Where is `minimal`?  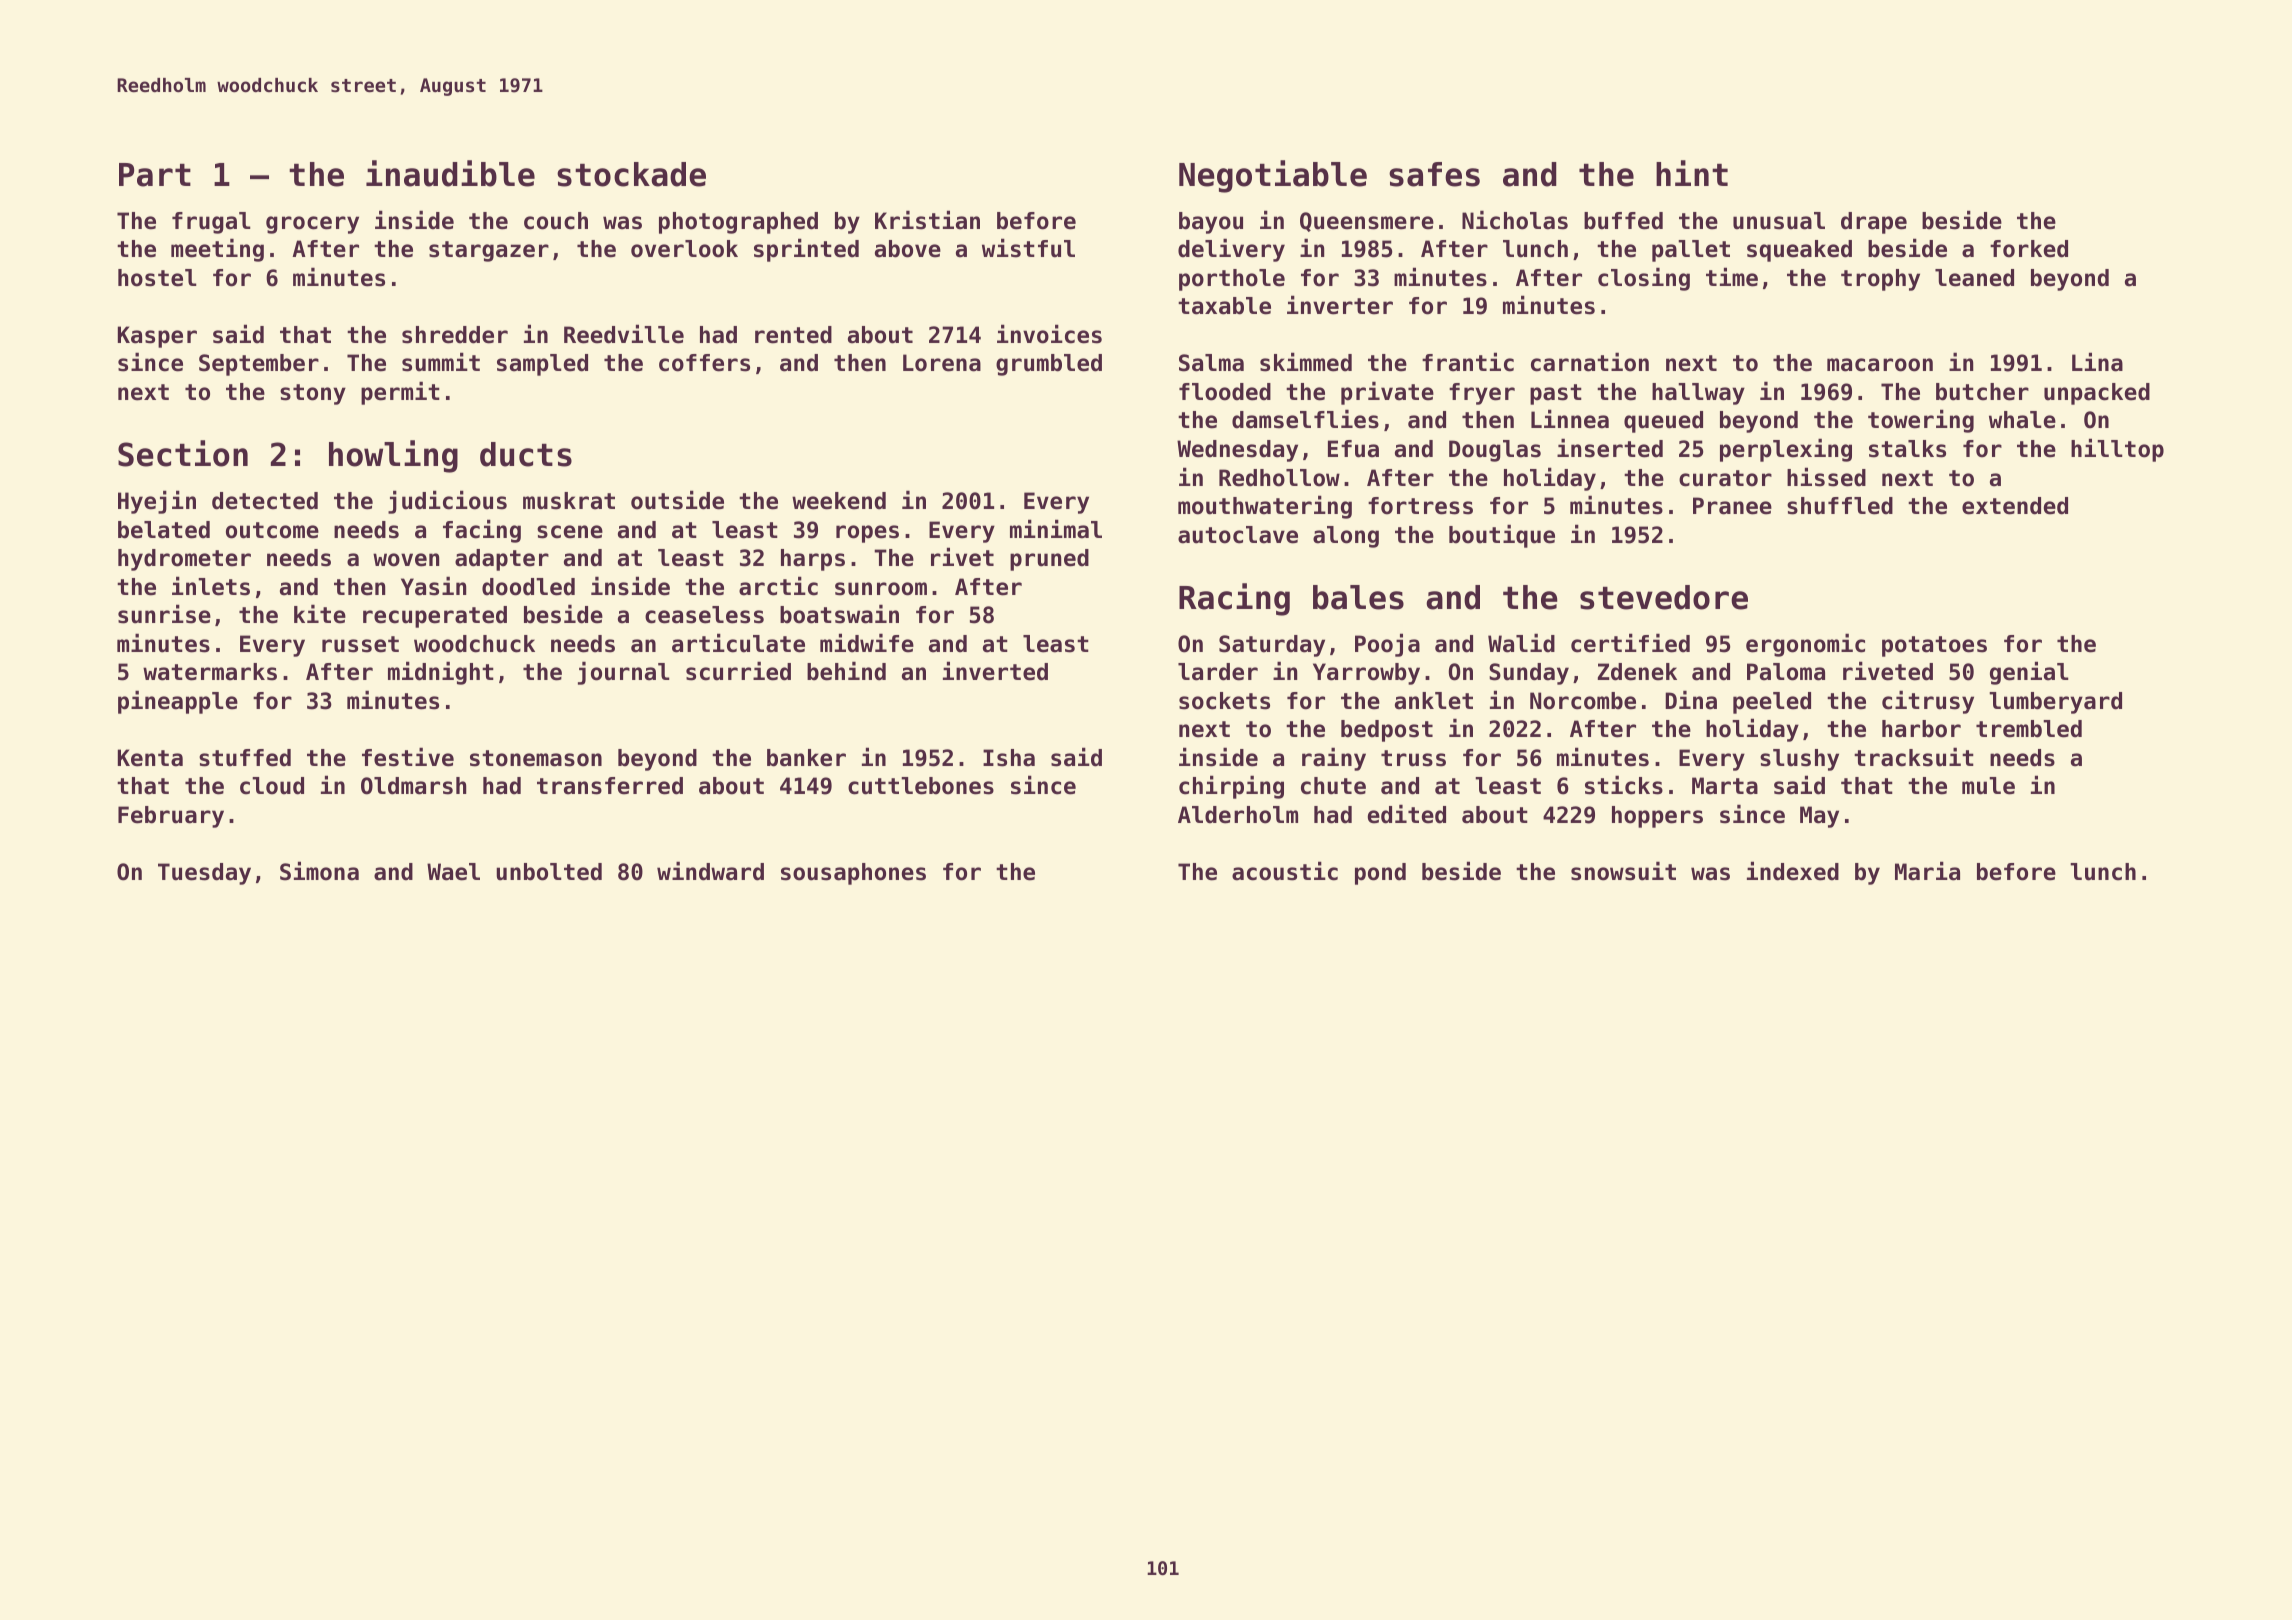 minimal is located at coordinates (1056, 529).
